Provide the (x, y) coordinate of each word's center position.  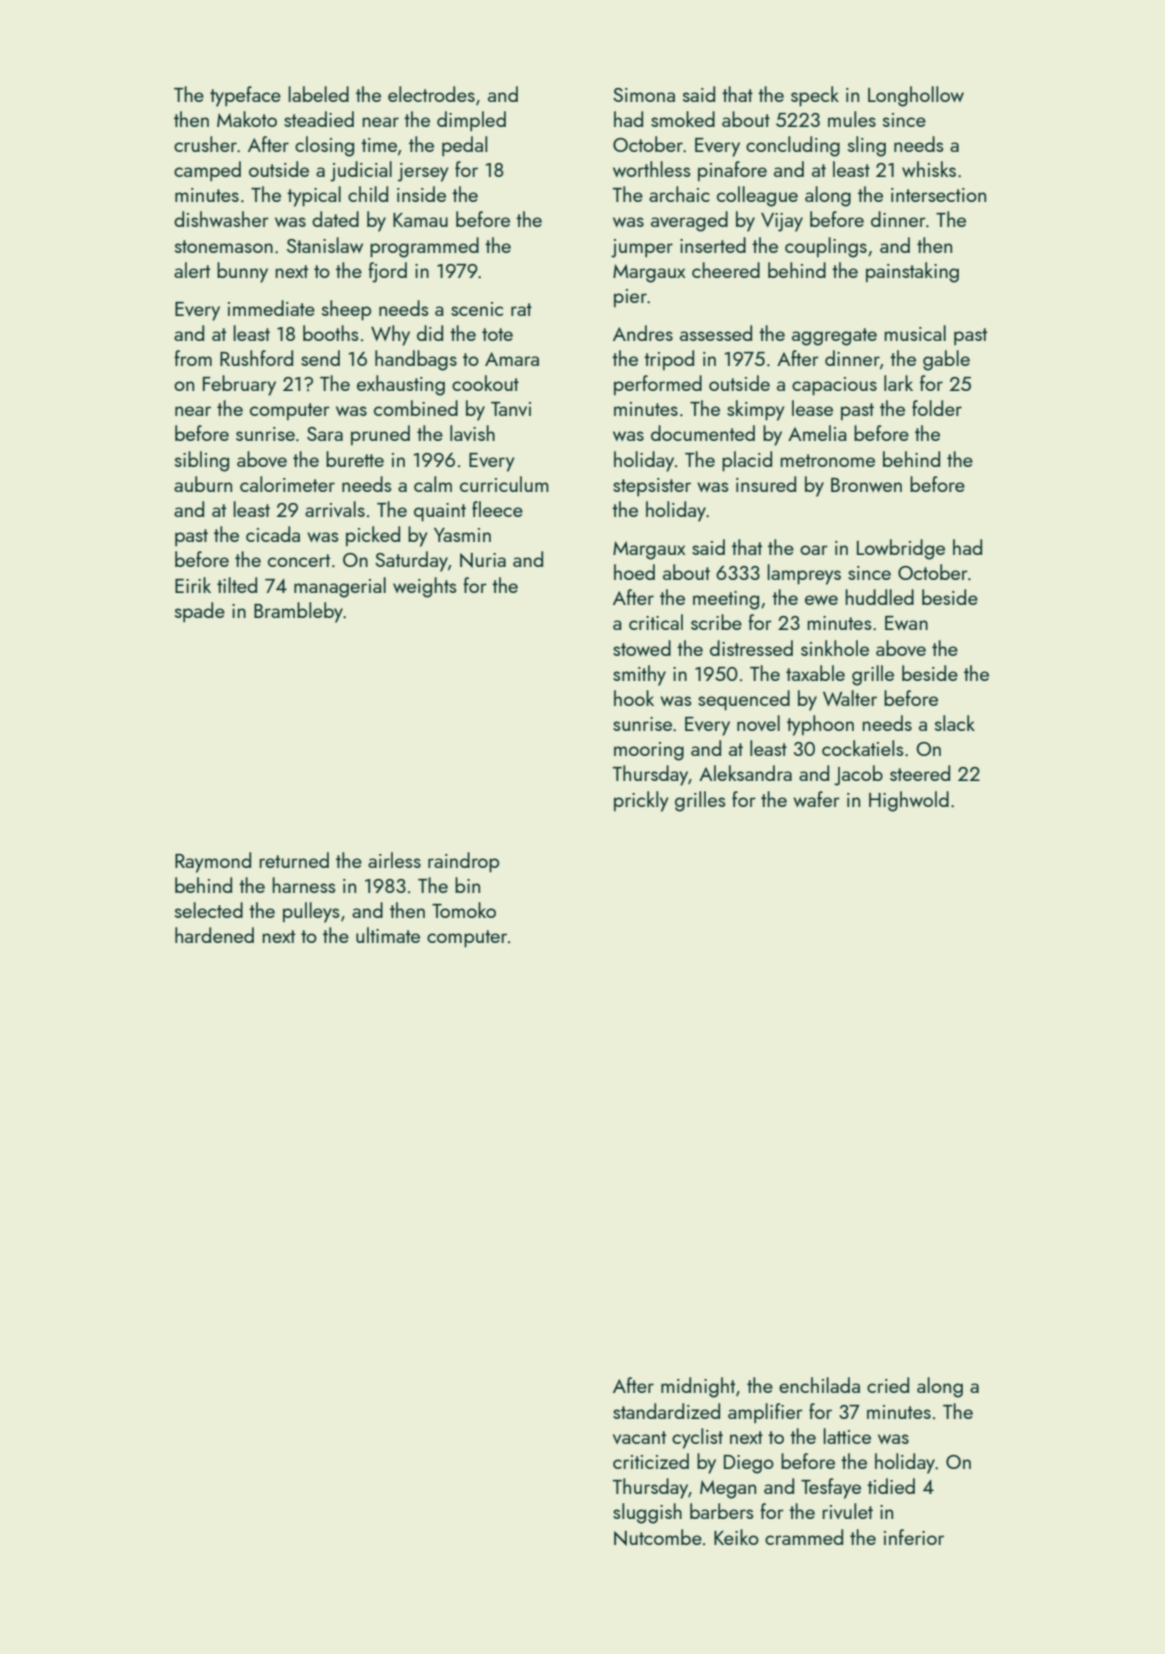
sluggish (647, 1513)
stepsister (652, 487)
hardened (214, 935)
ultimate (388, 935)
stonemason (224, 246)
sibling (202, 461)
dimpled (471, 121)
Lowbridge (901, 549)
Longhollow (916, 96)
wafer (816, 799)
